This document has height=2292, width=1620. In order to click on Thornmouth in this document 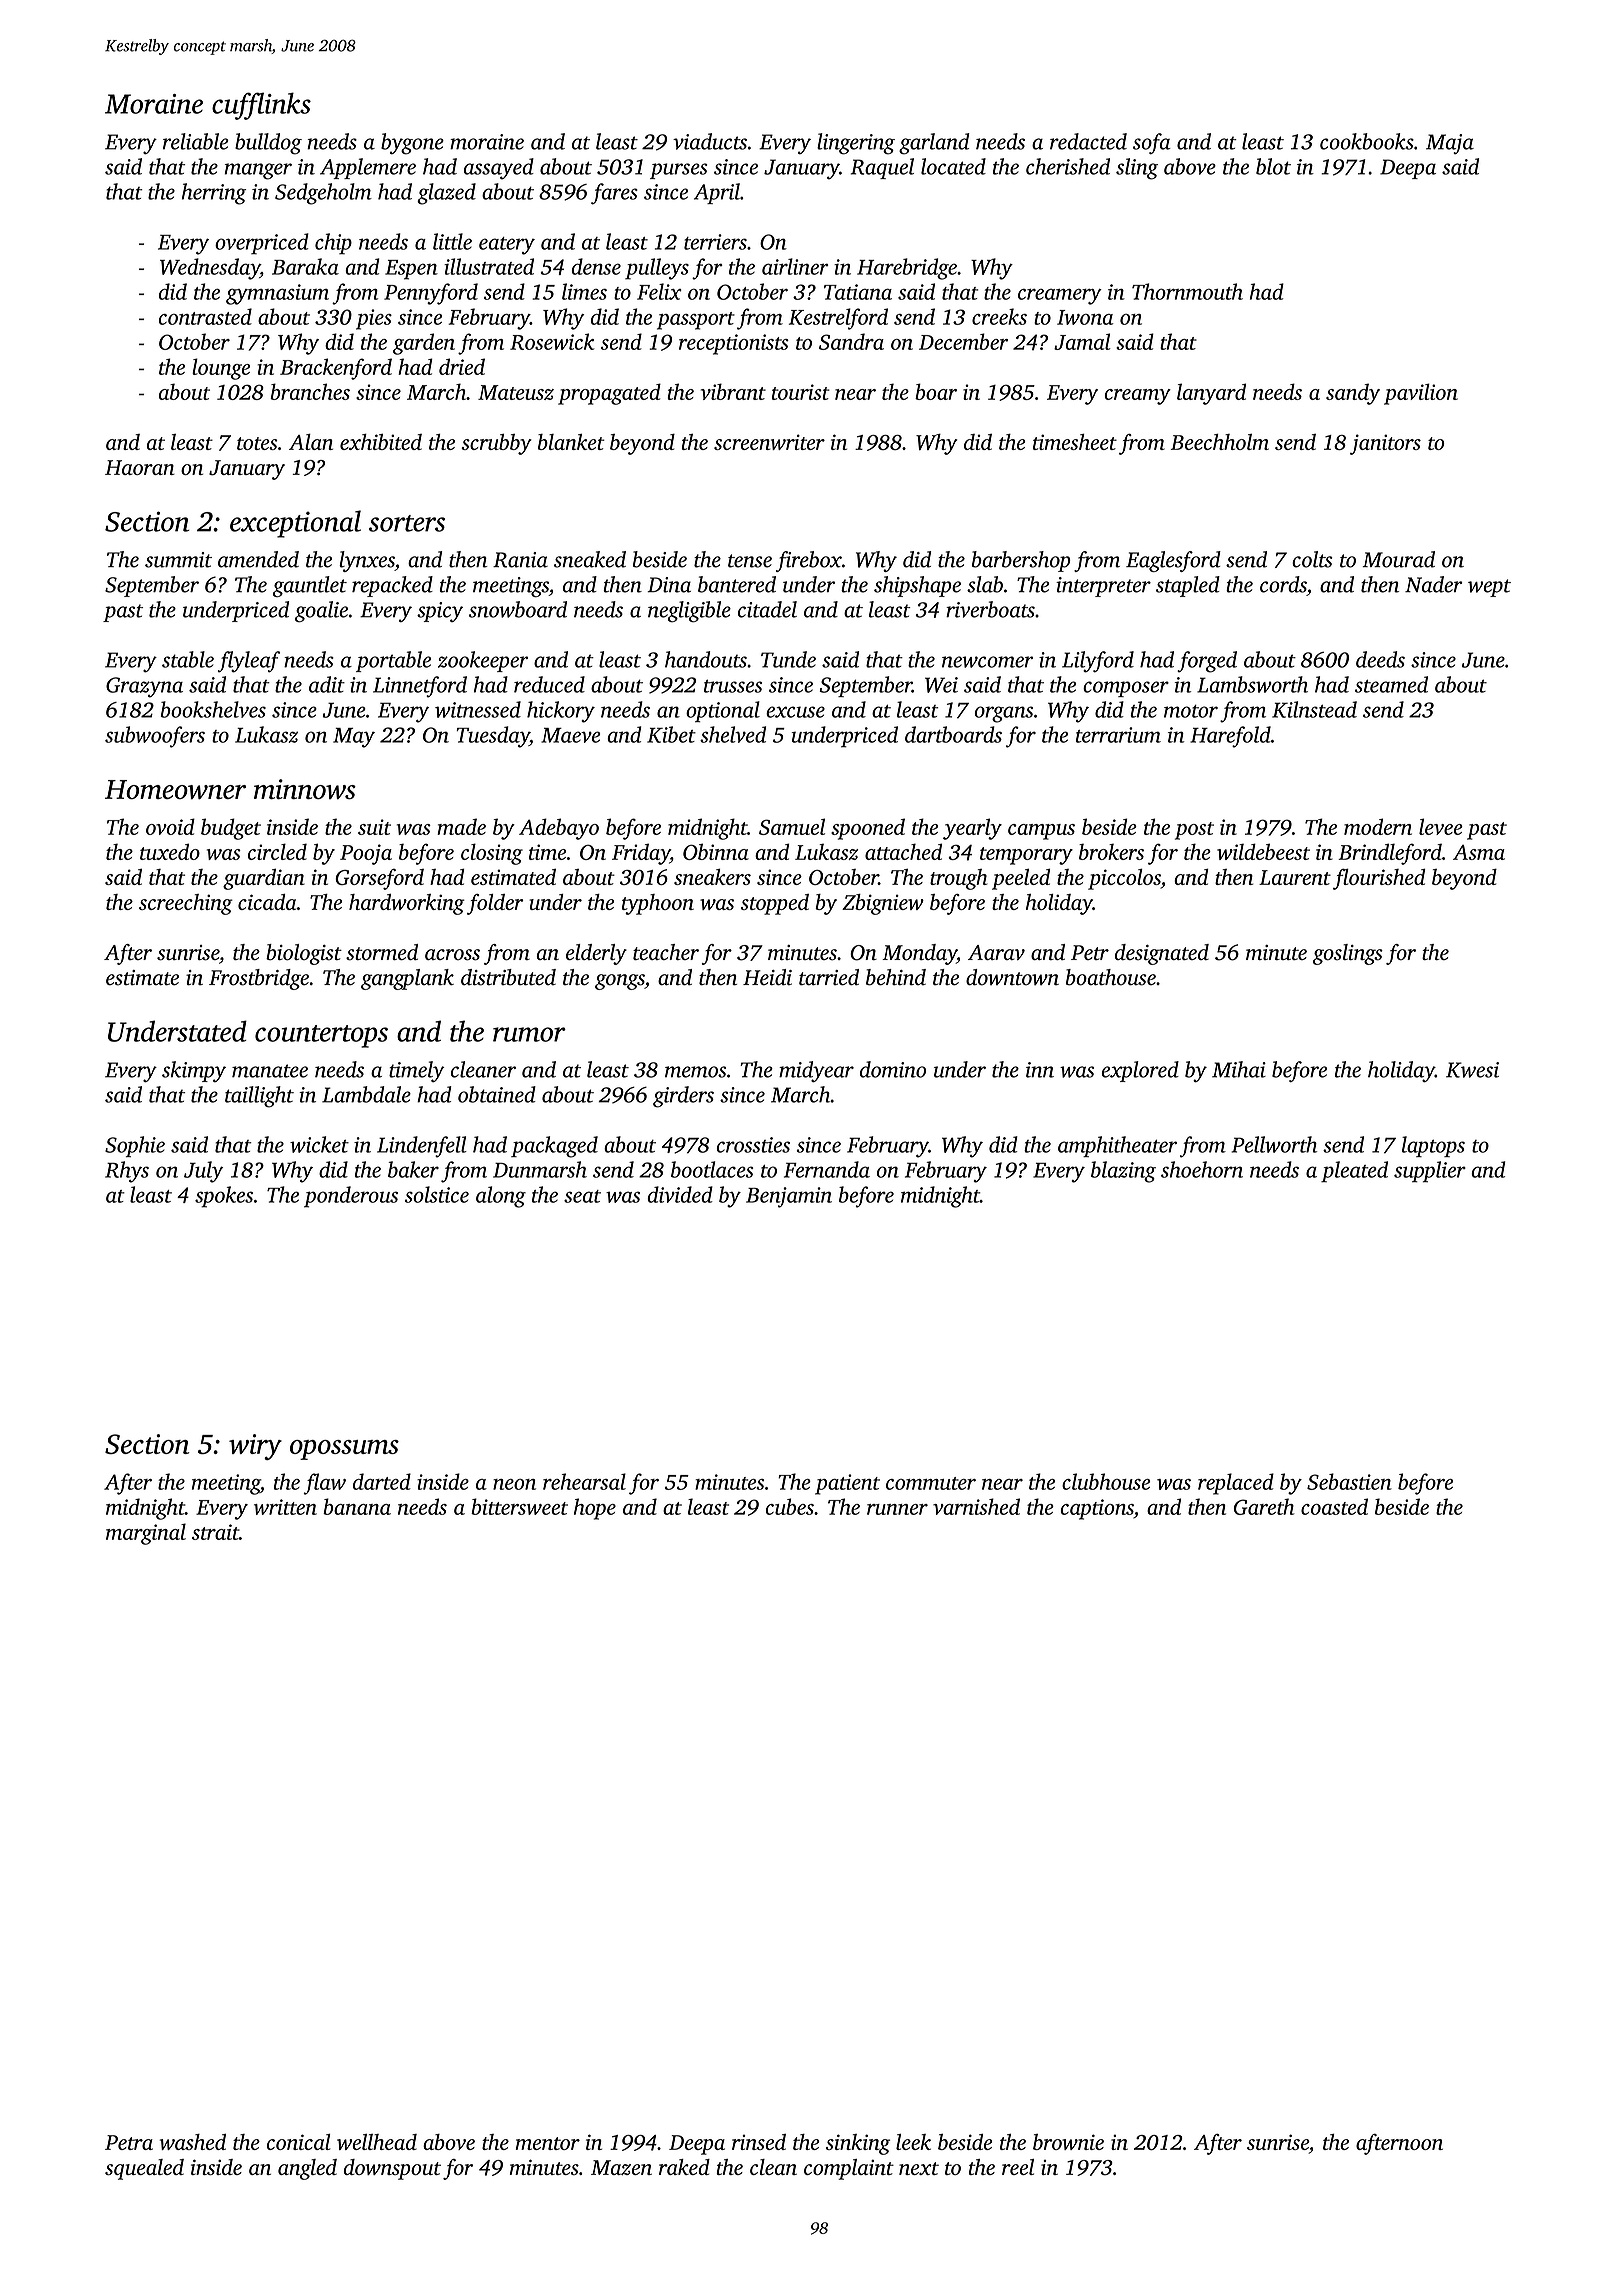, I will do `click(1187, 291)`.
